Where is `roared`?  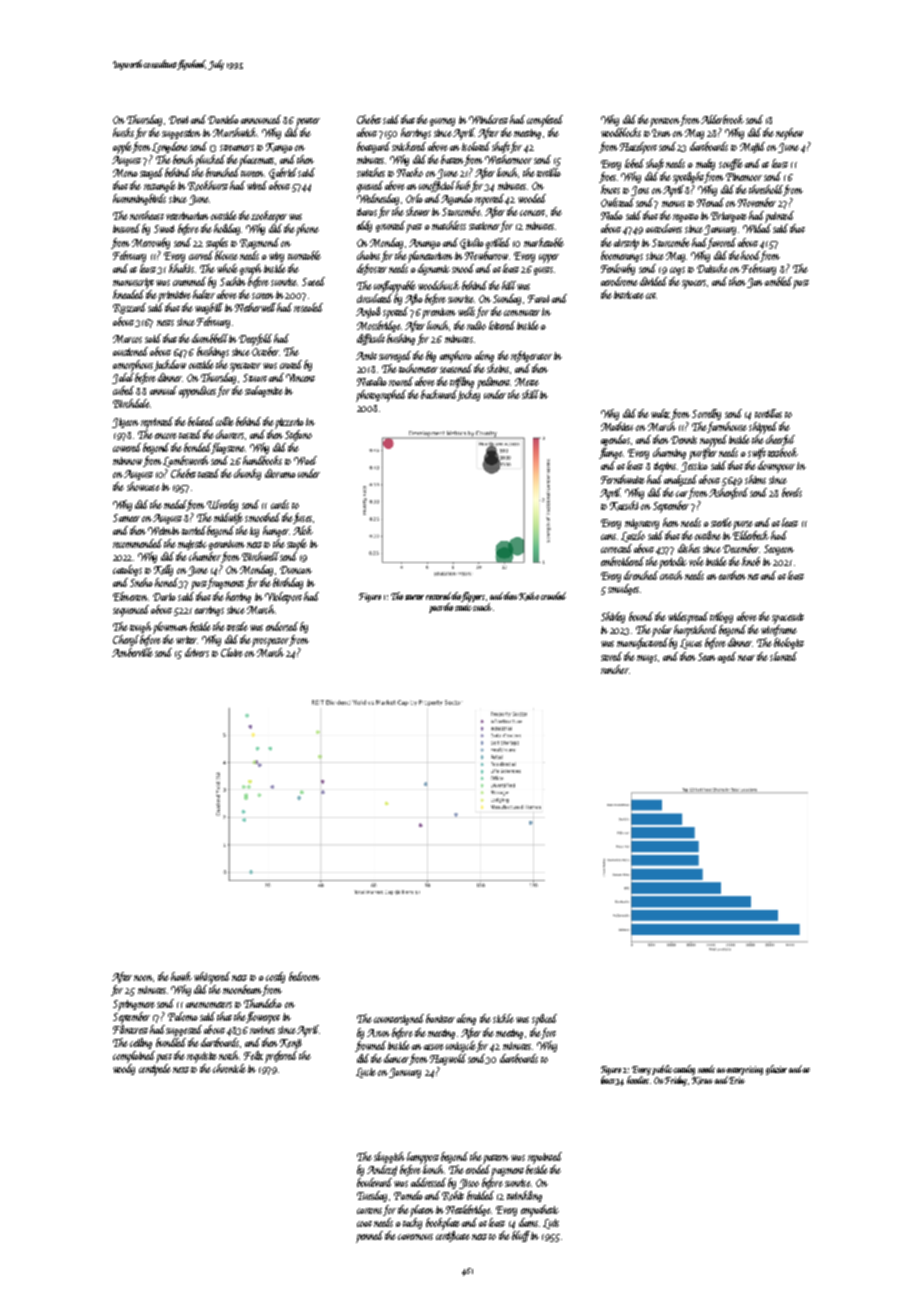 roared is located at coordinates (401, 381).
